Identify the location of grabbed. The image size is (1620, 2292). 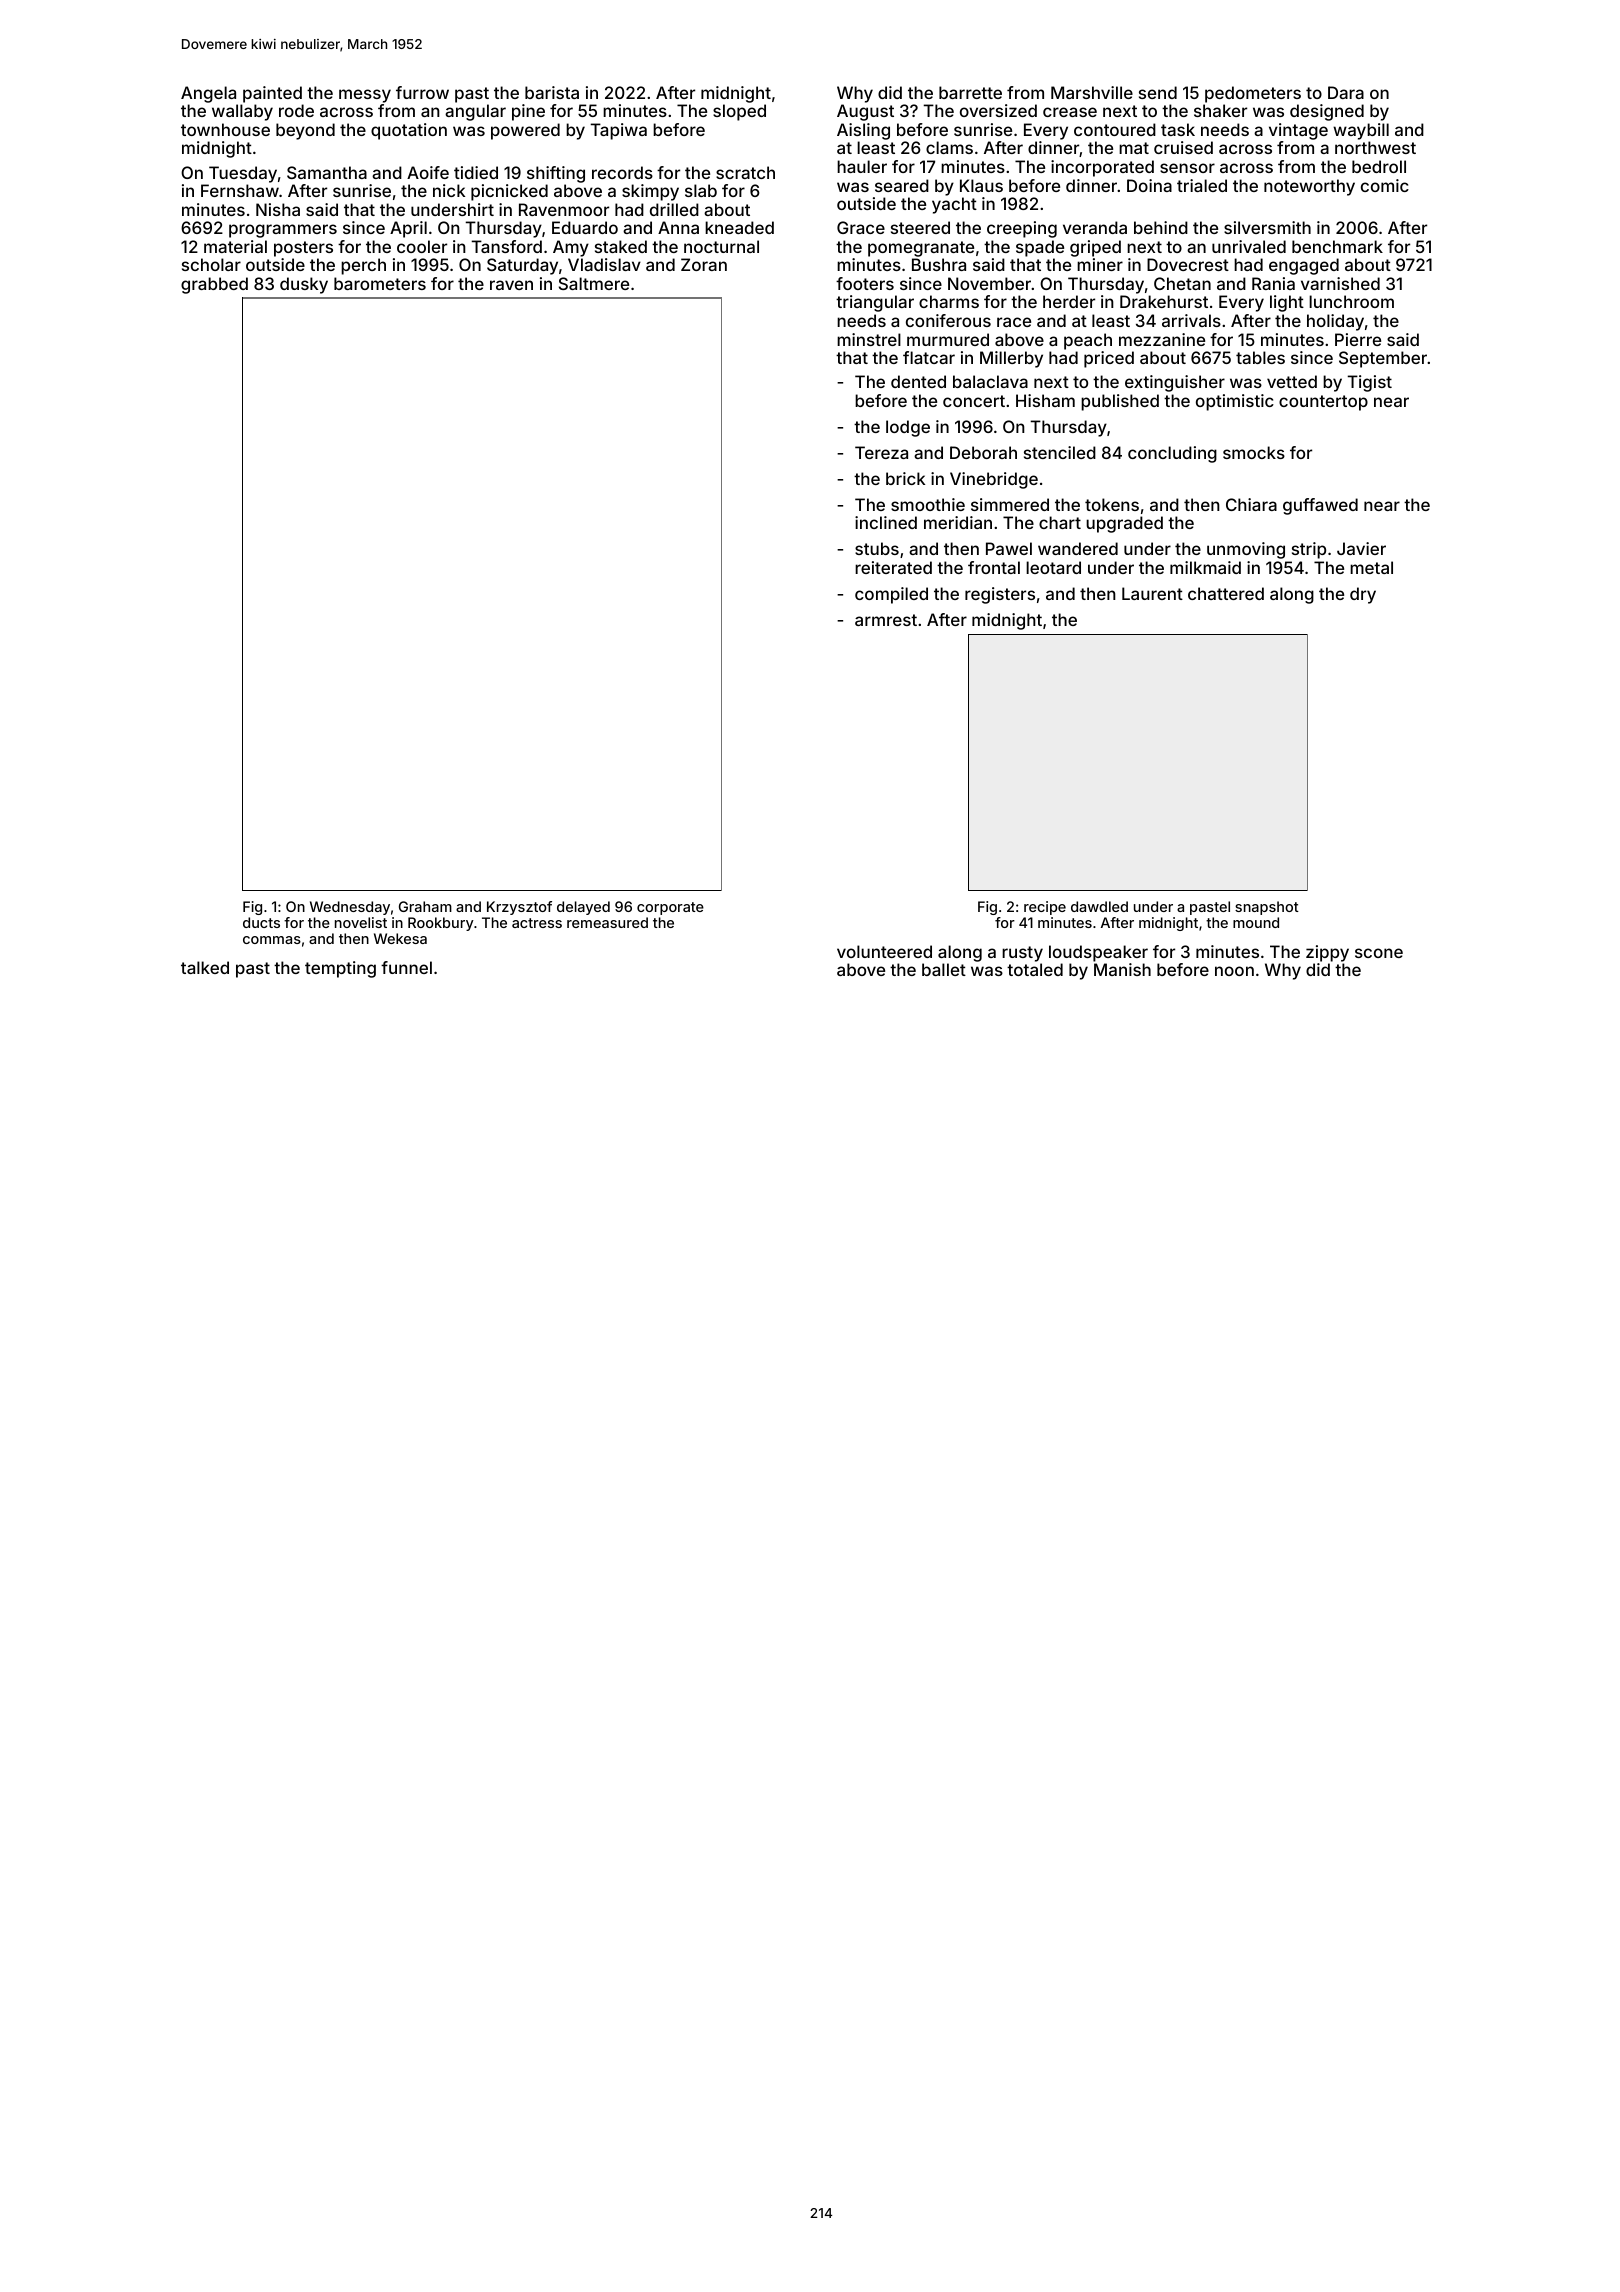
(214, 285).
